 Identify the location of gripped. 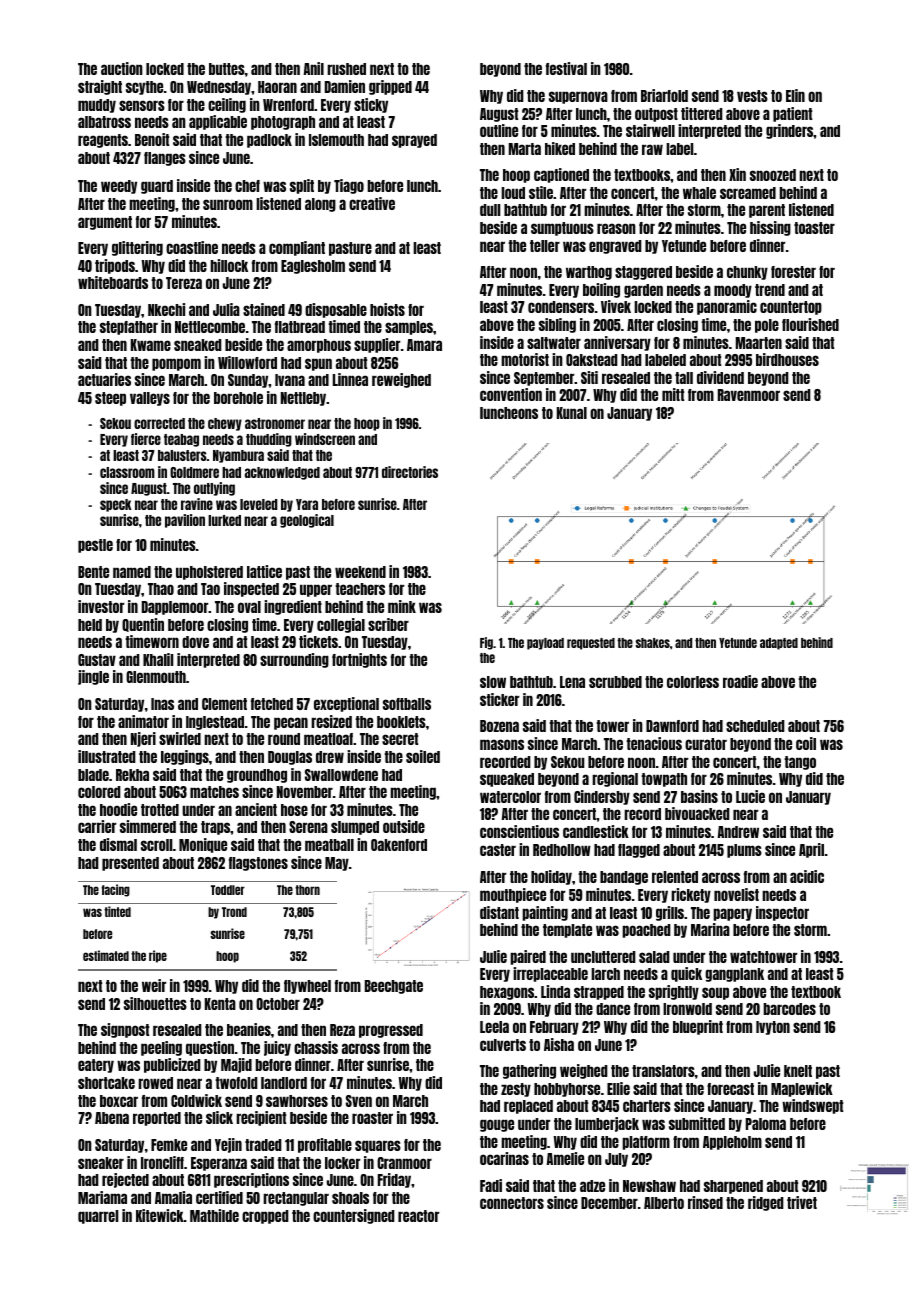
(390, 87).
